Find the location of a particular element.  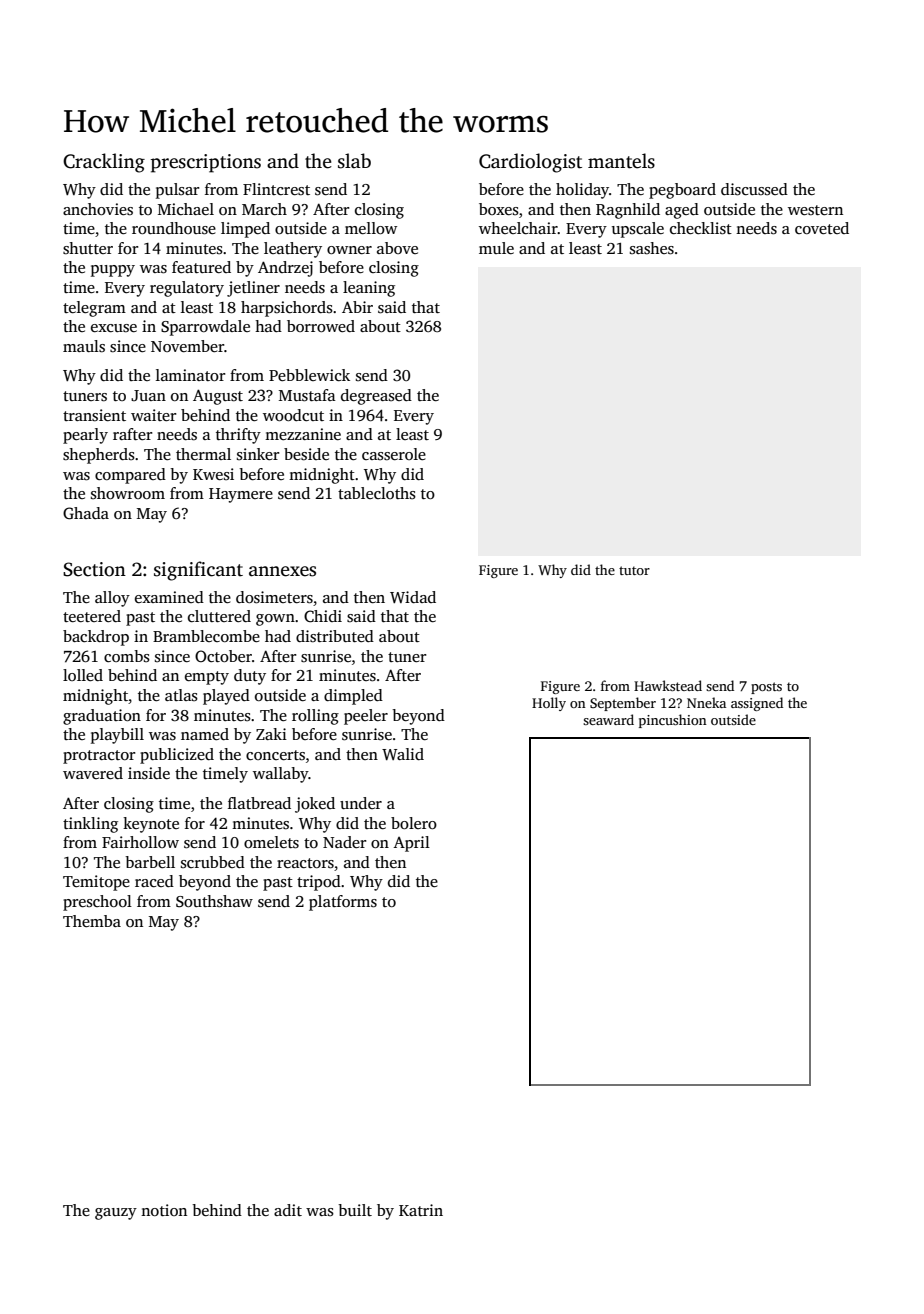

sashes is located at coordinates (652, 248).
